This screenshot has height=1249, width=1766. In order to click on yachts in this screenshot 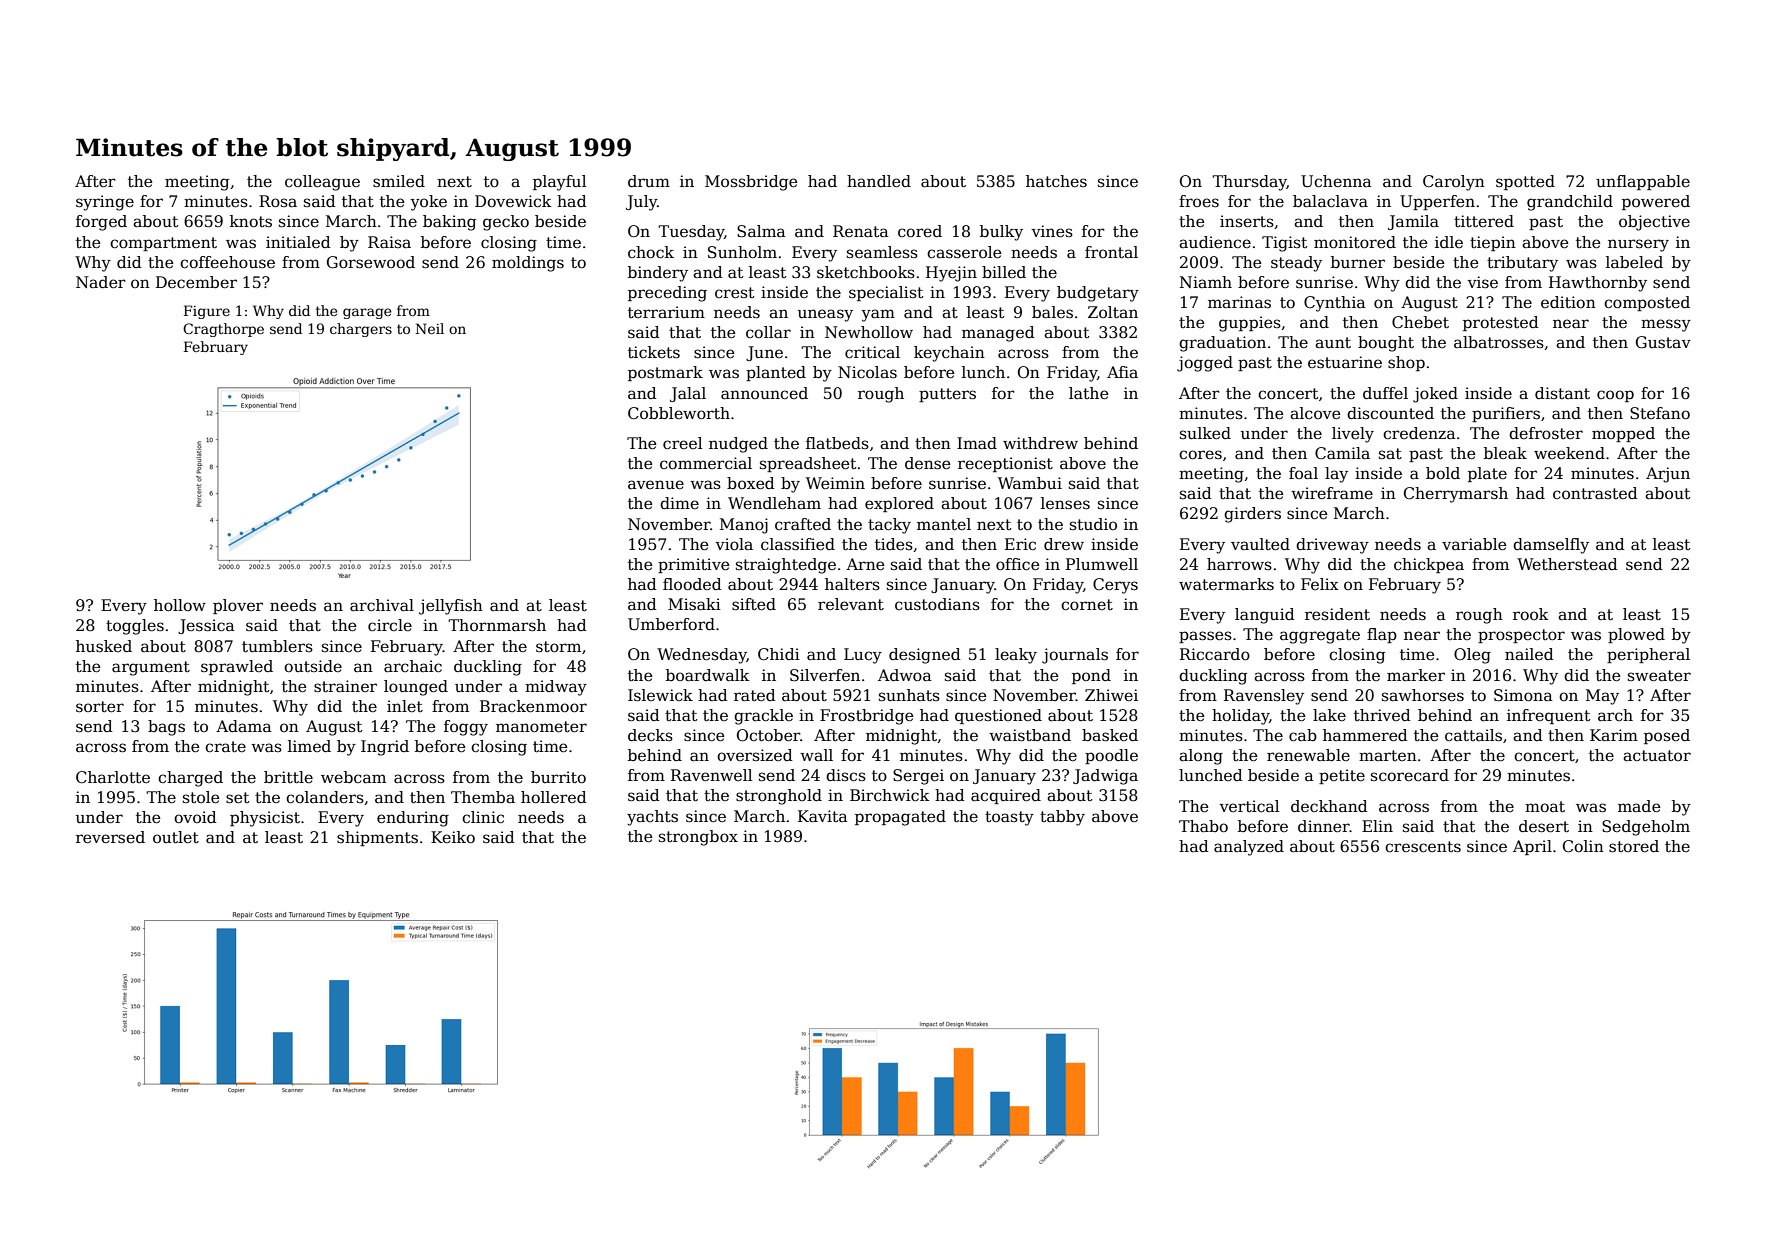, I will do `click(652, 818)`.
